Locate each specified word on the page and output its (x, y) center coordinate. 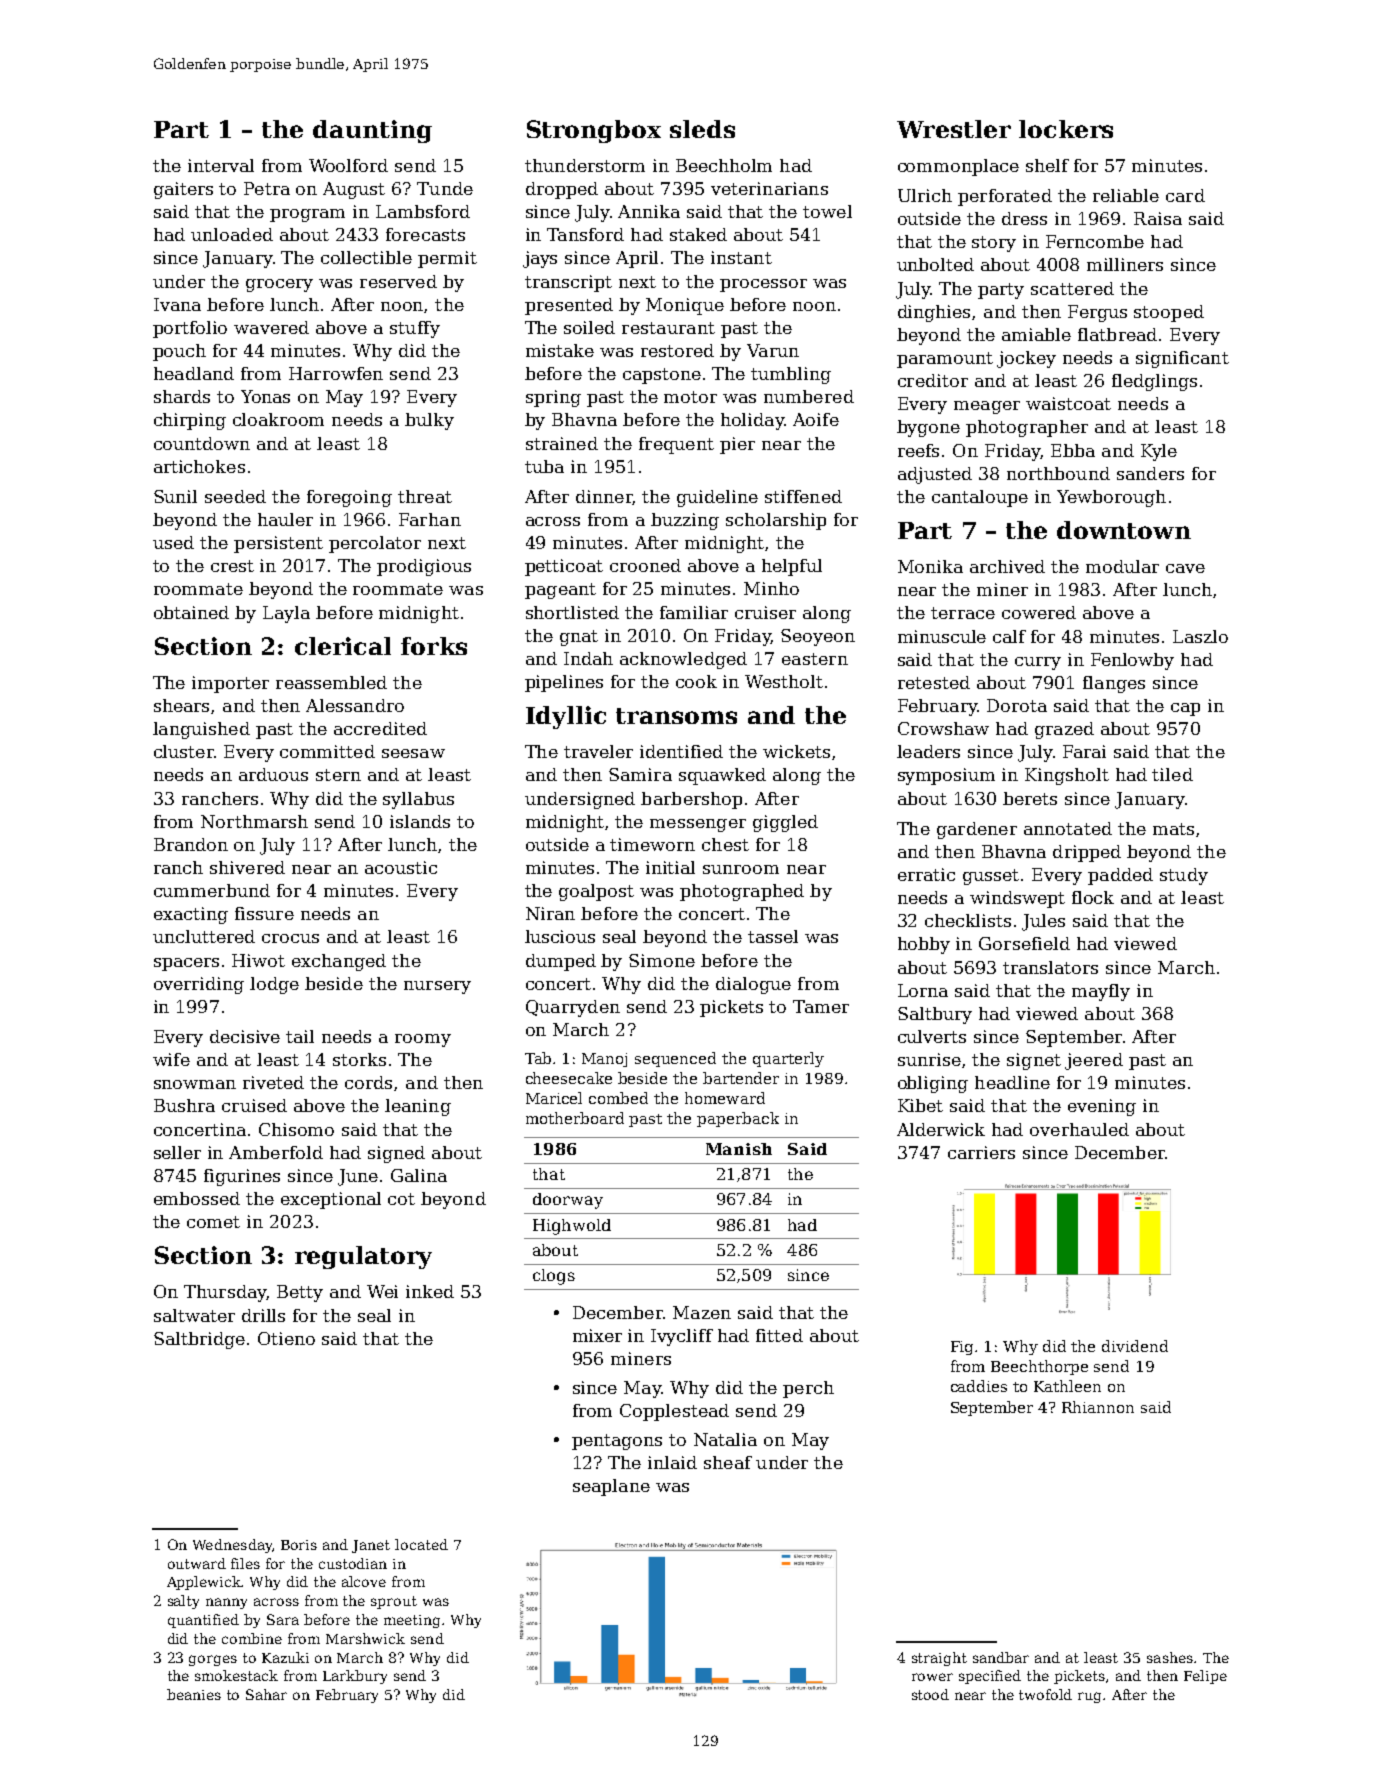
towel (827, 211)
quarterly (788, 1059)
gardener (977, 830)
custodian (353, 1563)
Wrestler (954, 129)
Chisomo (296, 1129)
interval (221, 165)
